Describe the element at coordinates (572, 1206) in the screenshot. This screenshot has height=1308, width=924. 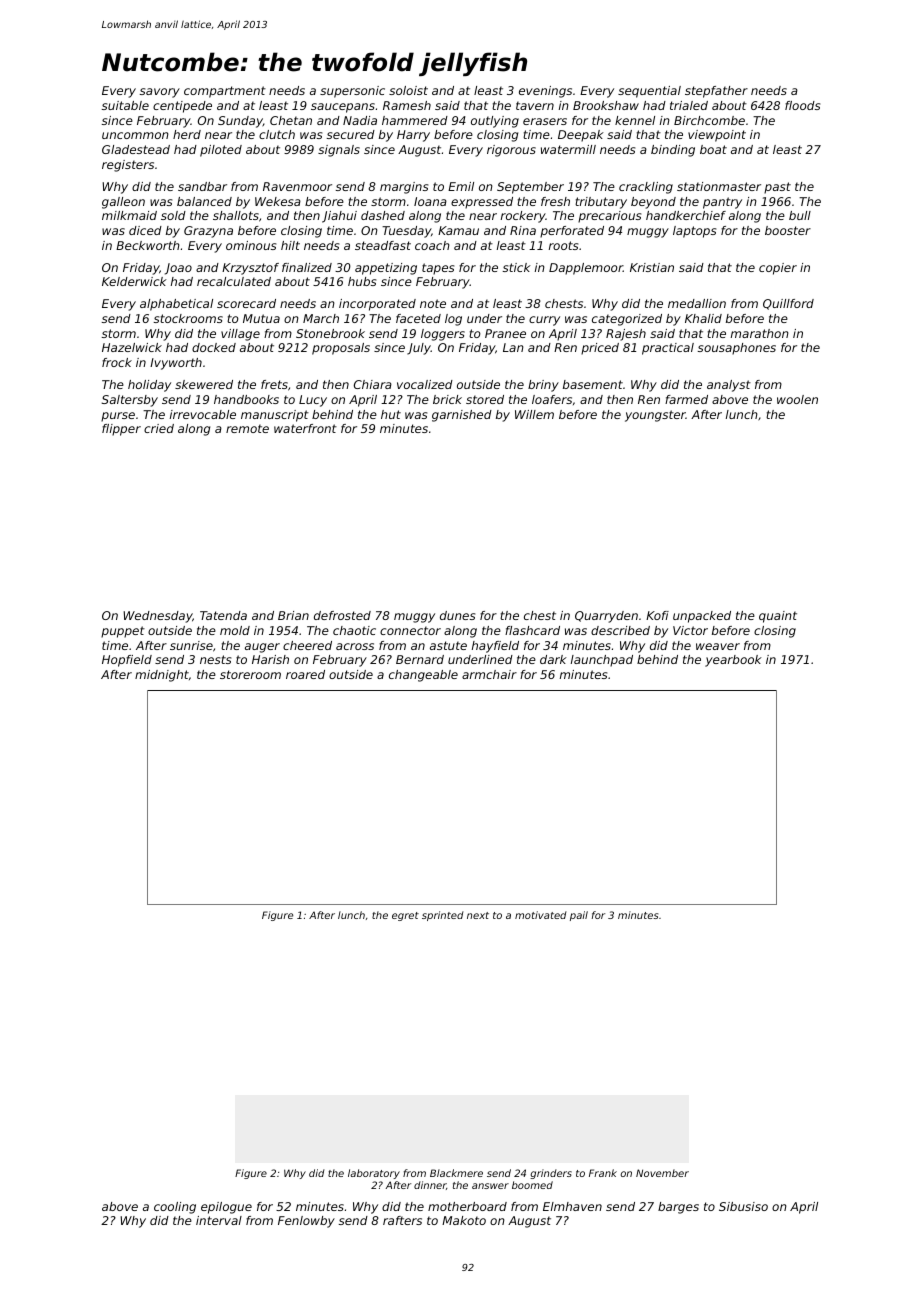
I see `Elmhaven` at that location.
